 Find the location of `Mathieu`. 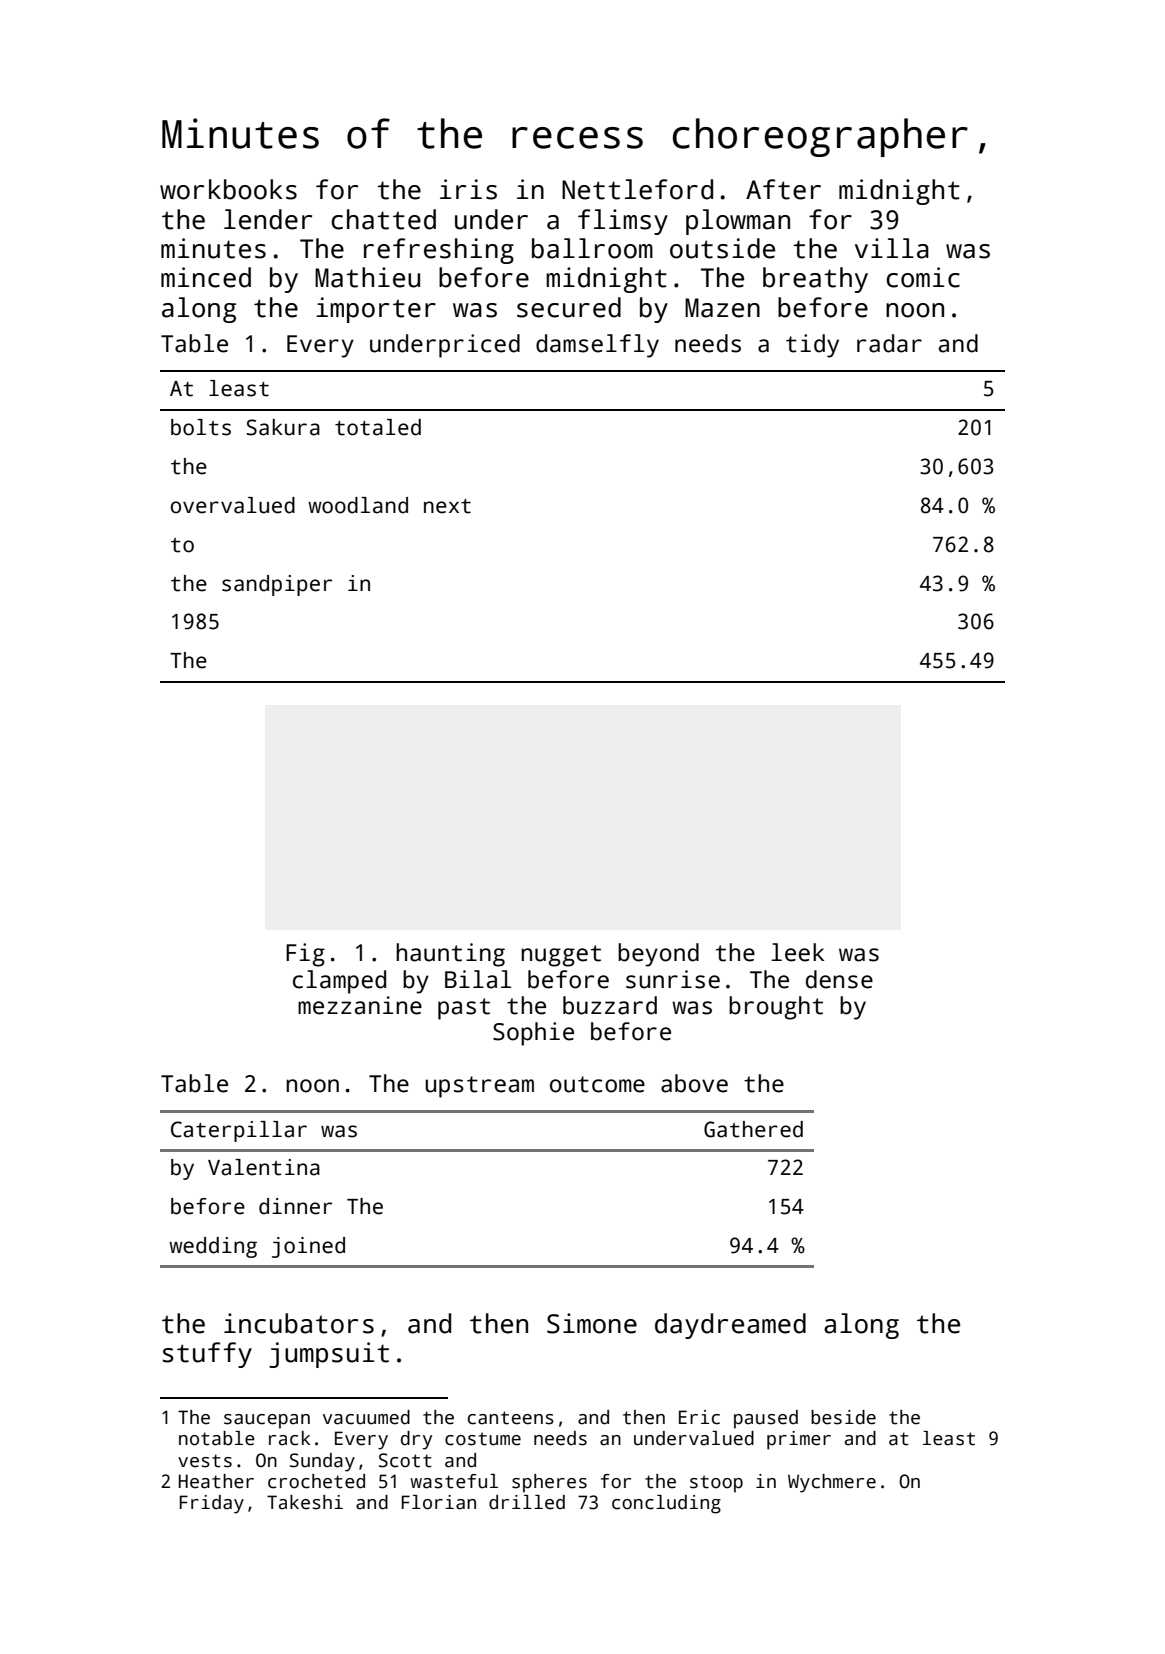

Mathieu is located at coordinates (367, 277).
